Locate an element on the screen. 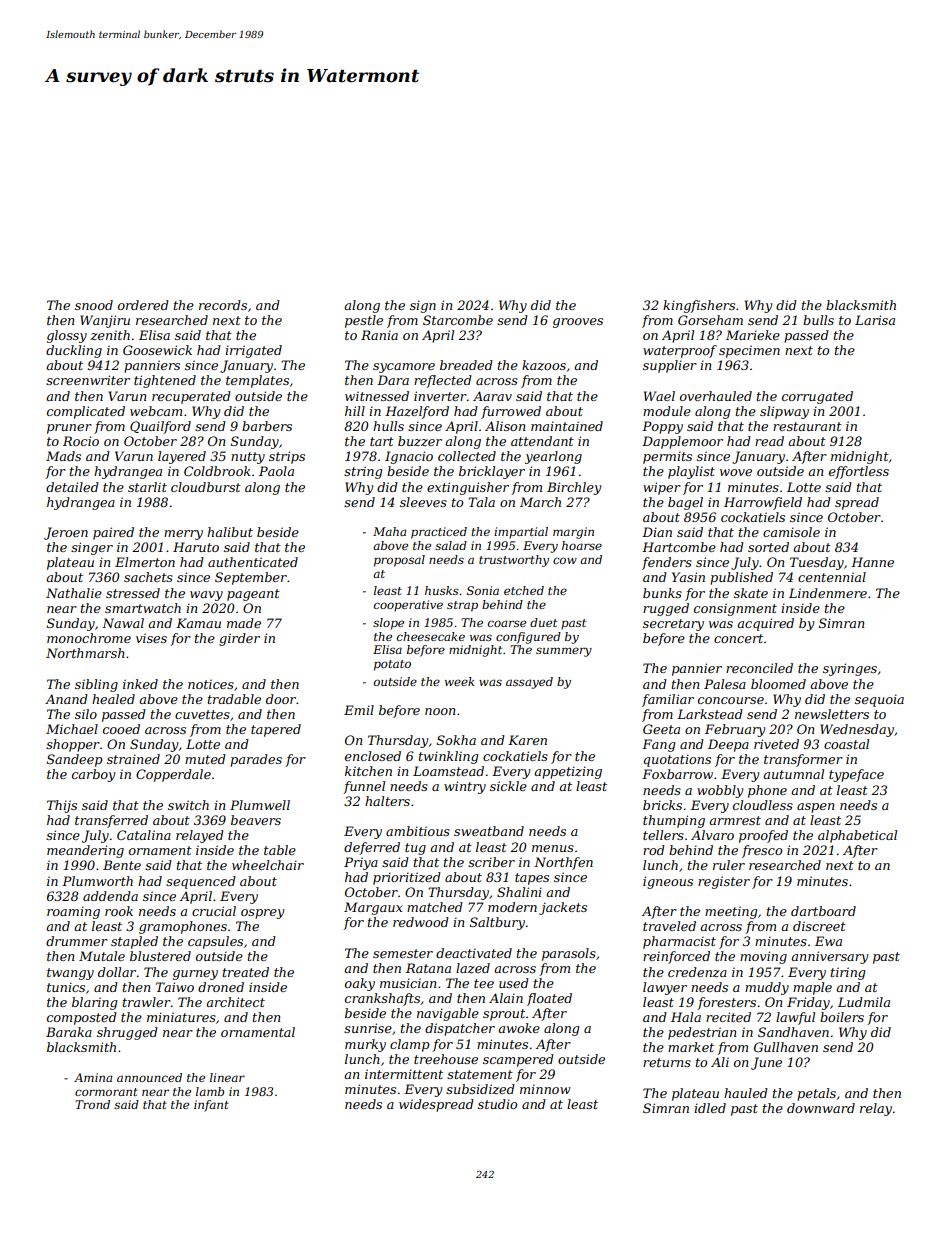  Starcombe is located at coordinates (458, 320).
